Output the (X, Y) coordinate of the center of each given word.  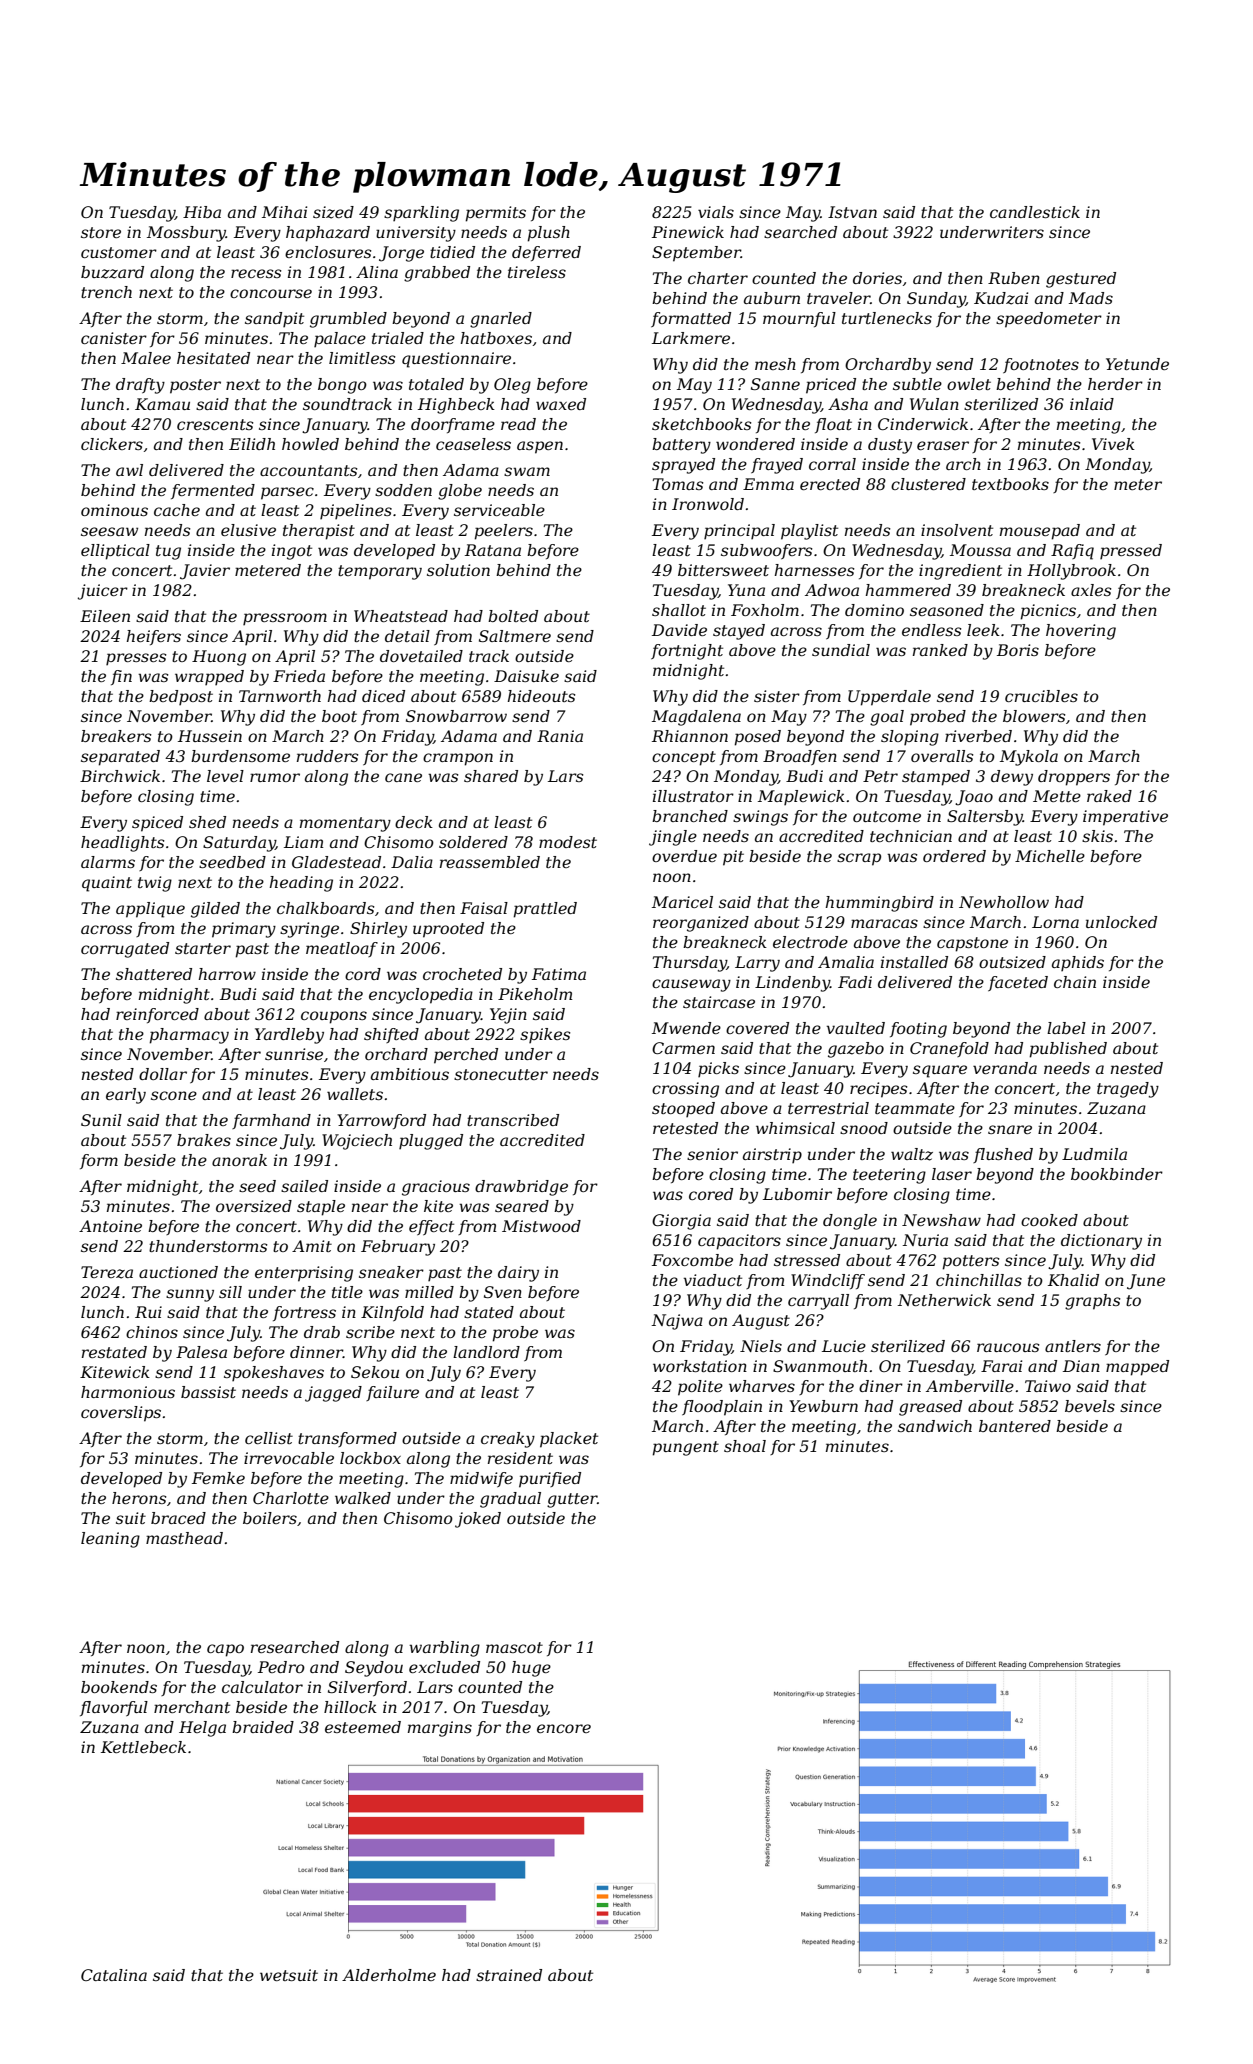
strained (509, 1975)
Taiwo (1048, 1386)
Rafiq (1072, 552)
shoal (745, 1446)
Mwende (686, 1028)
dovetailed (421, 656)
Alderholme (389, 1975)
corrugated (125, 950)
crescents (215, 424)
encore (564, 1728)
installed (914, 962)
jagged (333, 1394)
